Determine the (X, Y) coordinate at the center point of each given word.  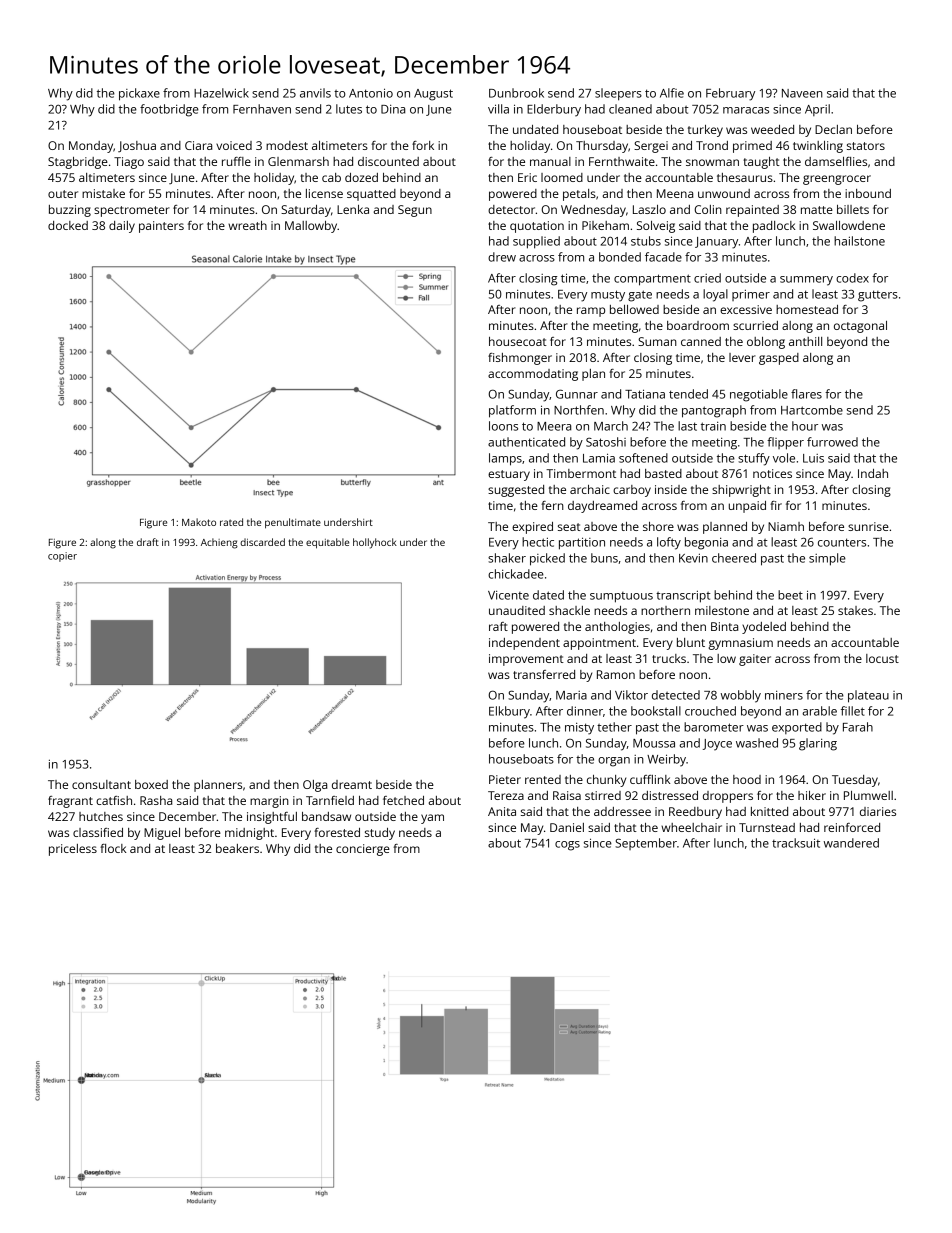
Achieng (219, 543)
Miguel (162, 834)
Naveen (802, 93)
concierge (363, 850)
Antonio (371, 93)
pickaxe (139, 94)
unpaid (747, 507)
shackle (569, 610)
